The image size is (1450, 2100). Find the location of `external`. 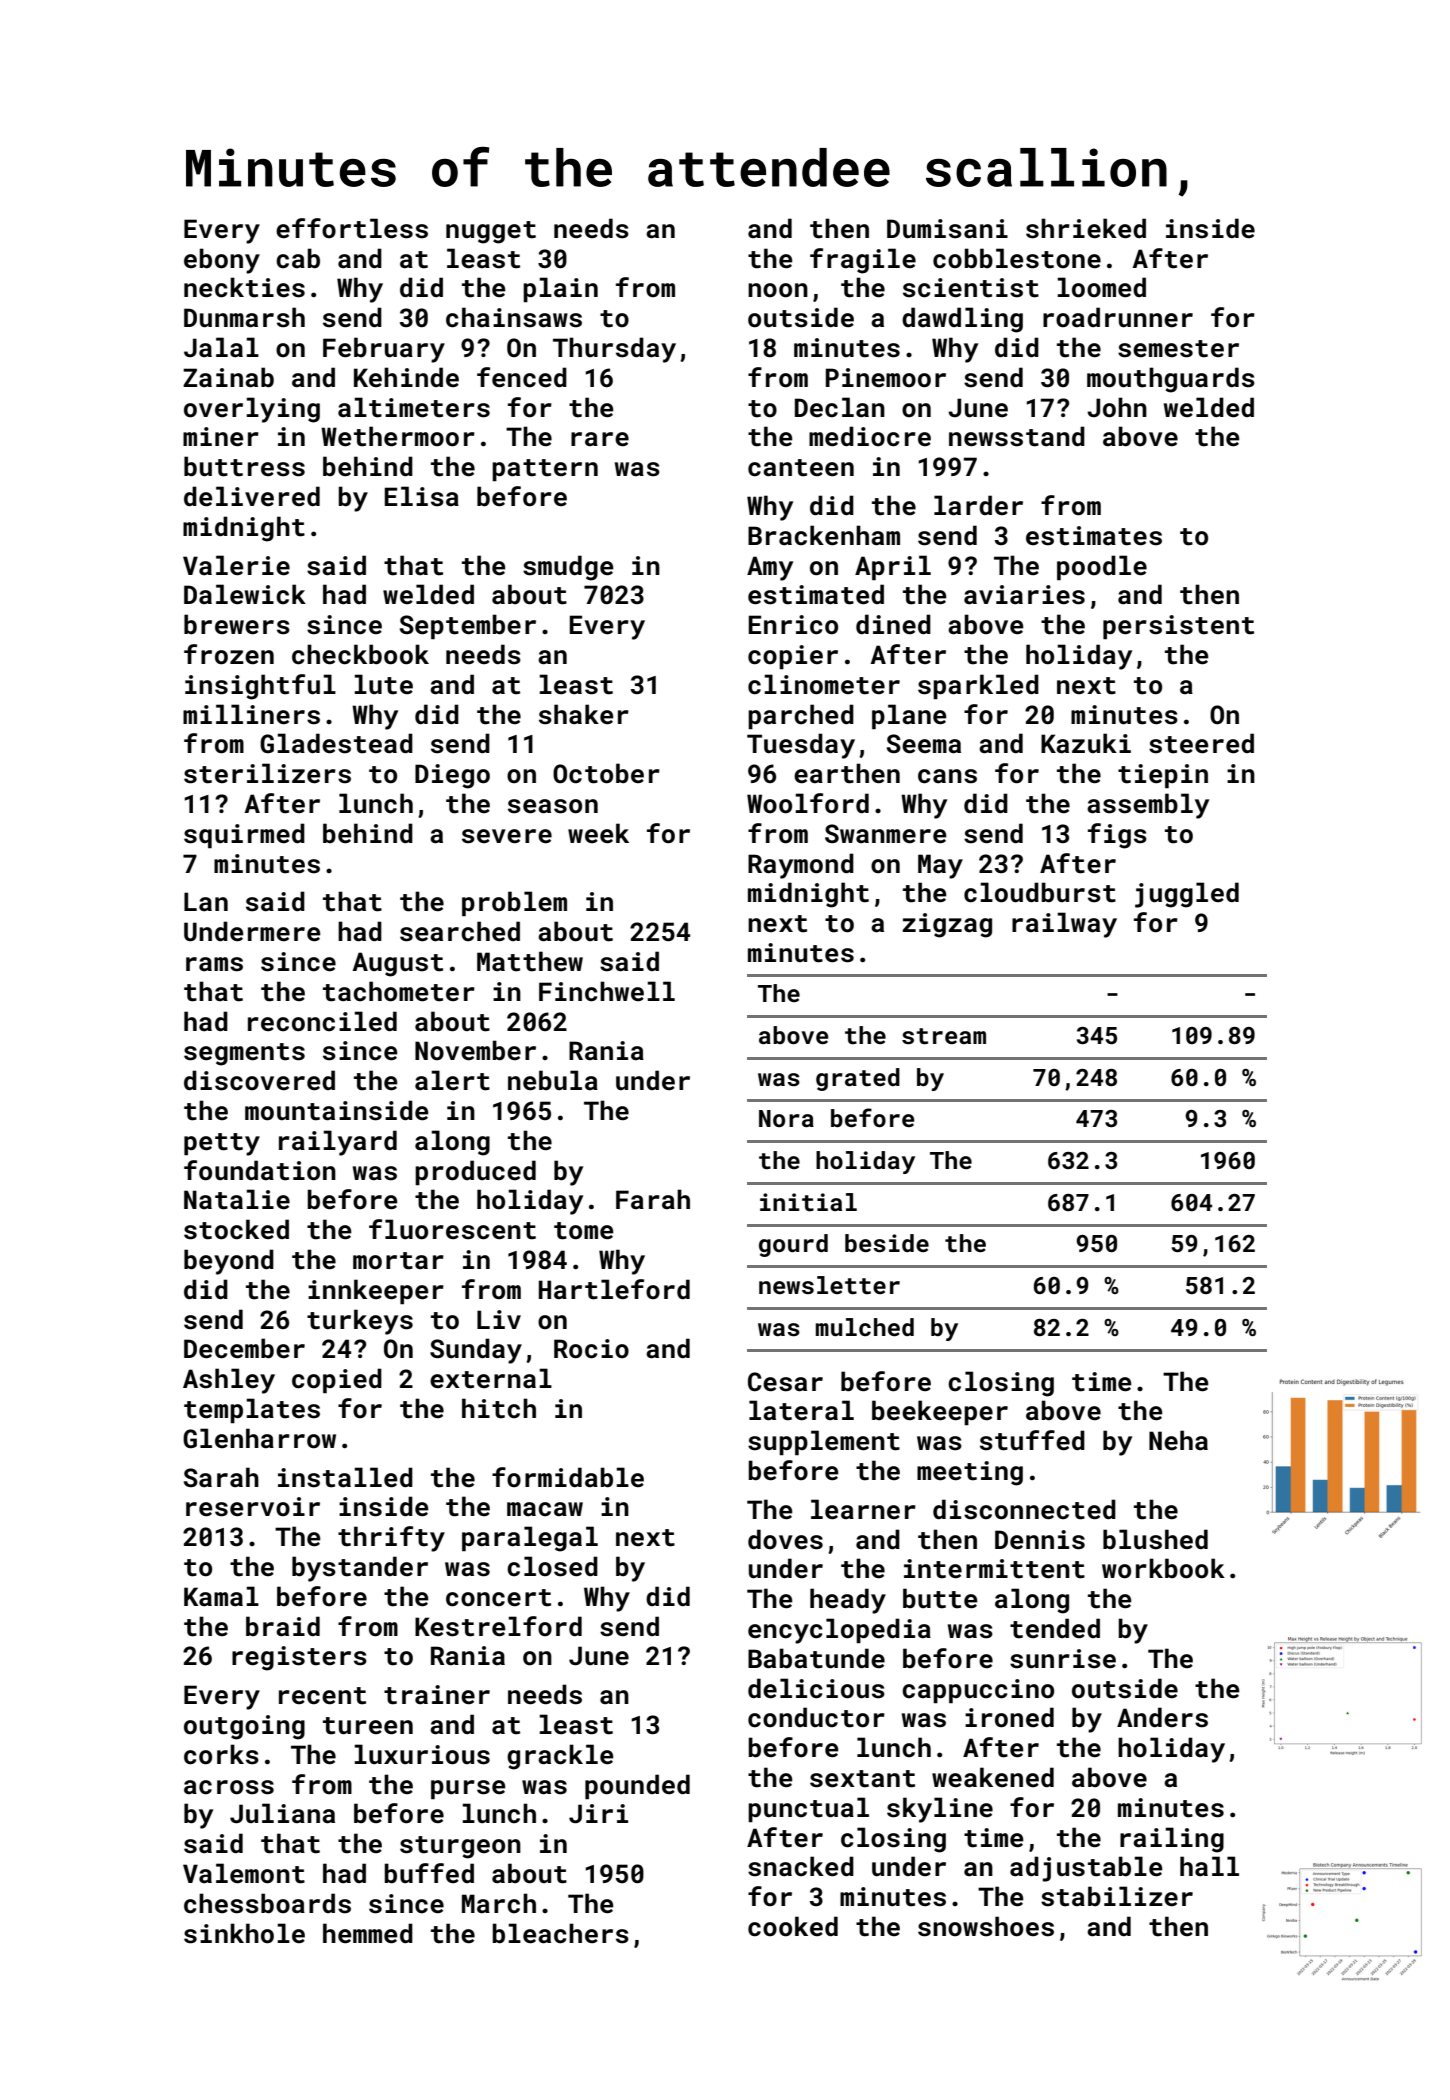

external is located at coordinates (491, 1378).
